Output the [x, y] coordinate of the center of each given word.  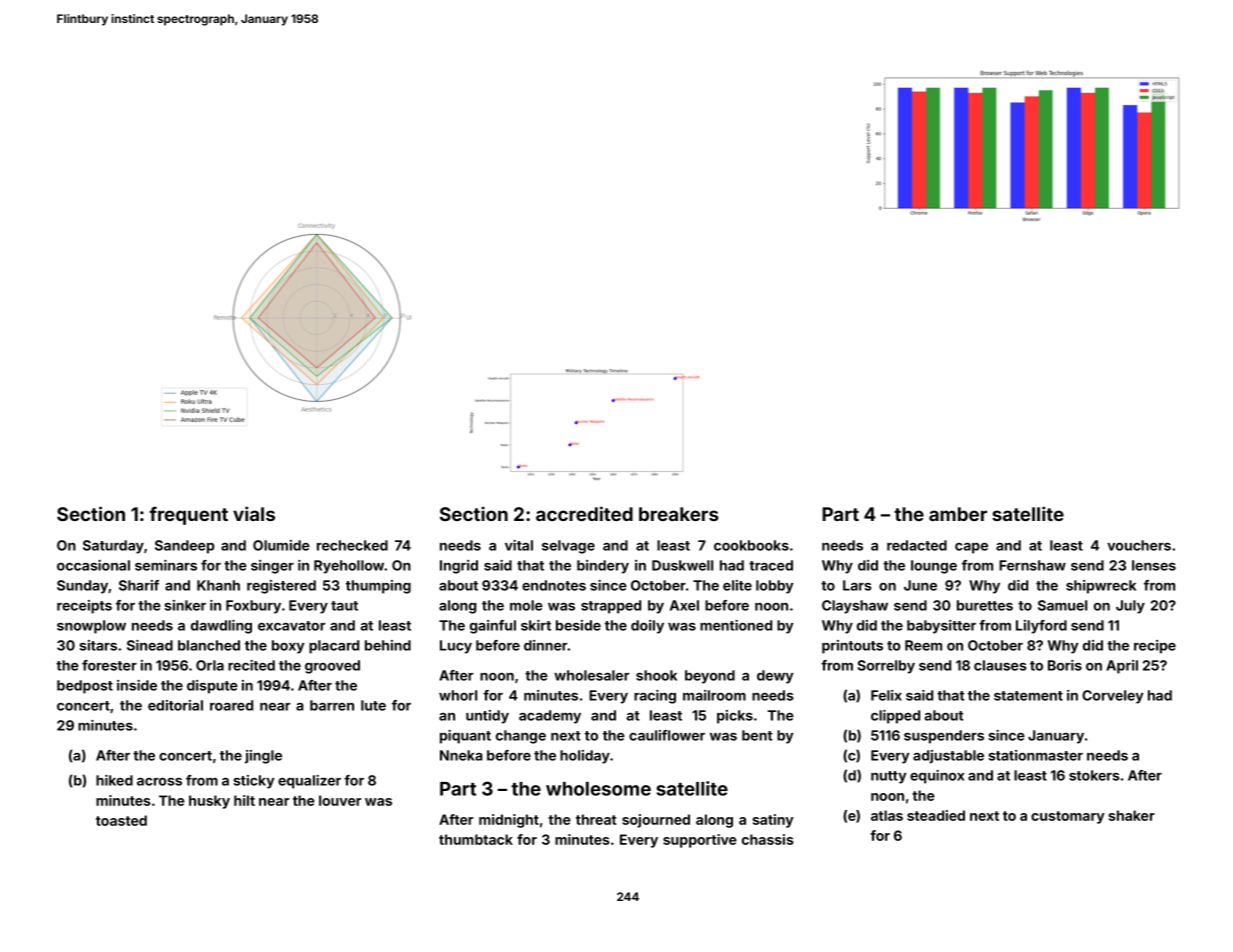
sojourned [656, 821]
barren [332, 705]
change [521, 737]
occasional [93, 565]
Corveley [1112, 697]
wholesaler [591, 675]
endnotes [554, 585]
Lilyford [1041, 627]
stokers [1094, 775]
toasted [121, 820]
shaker [1131, 815]
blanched [209, 645]
